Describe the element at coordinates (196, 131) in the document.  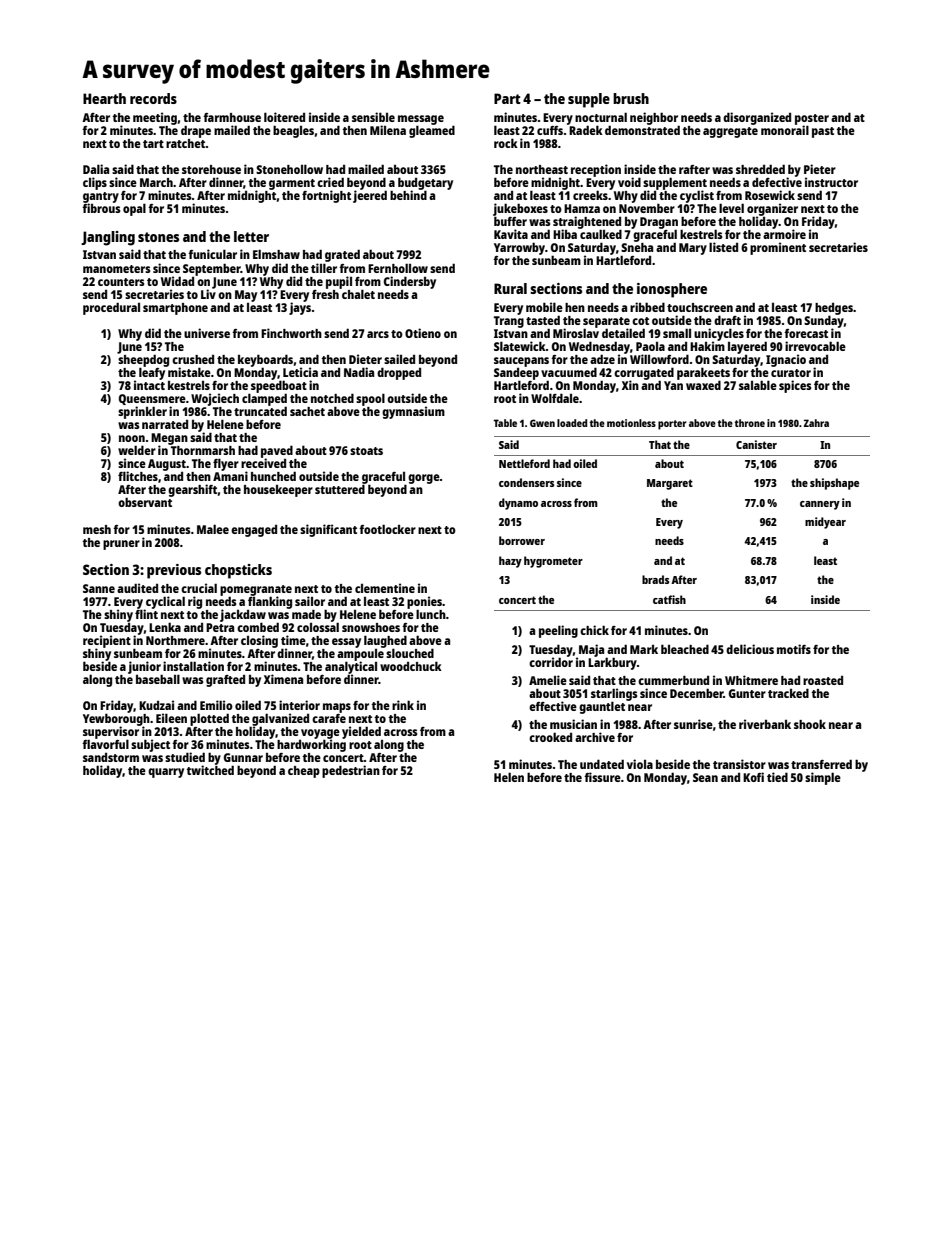
I see `drape` at that location.
